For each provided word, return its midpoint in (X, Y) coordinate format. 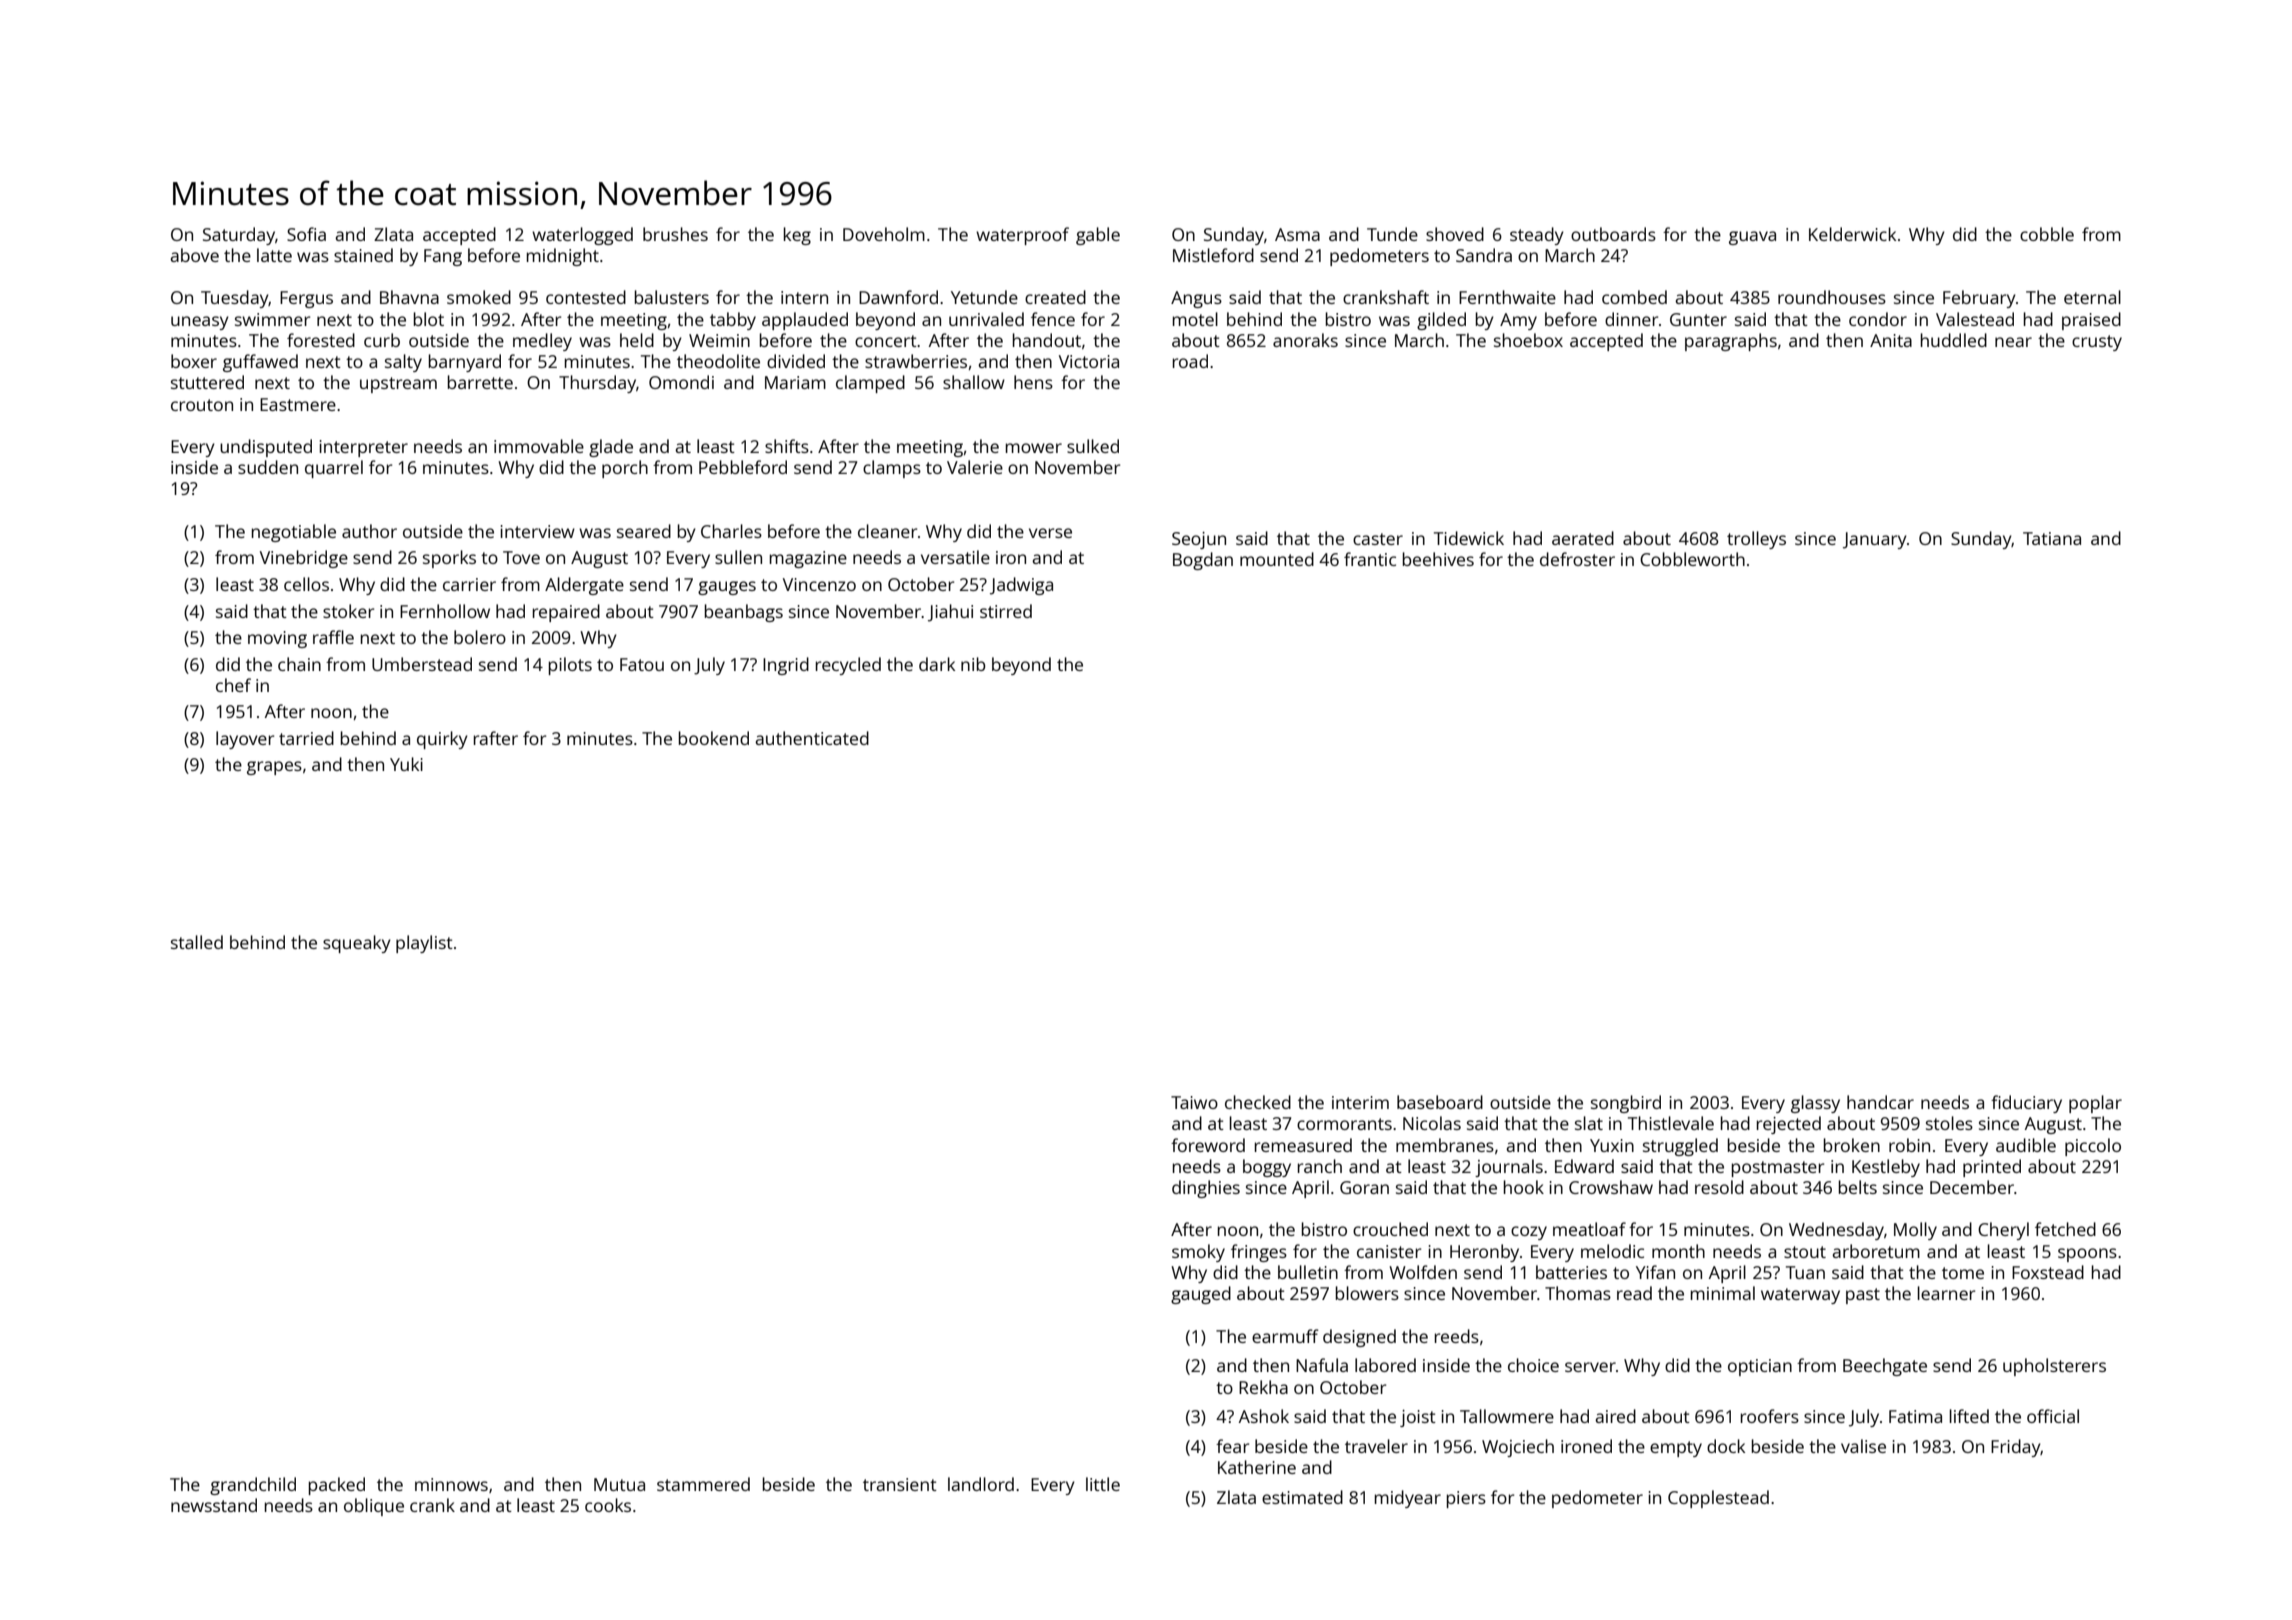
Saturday (239, 236)
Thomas (1578, 1293)
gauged (1201, 1295)
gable (1098, 236)
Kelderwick (1852, 234)
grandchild (253, 1486)
